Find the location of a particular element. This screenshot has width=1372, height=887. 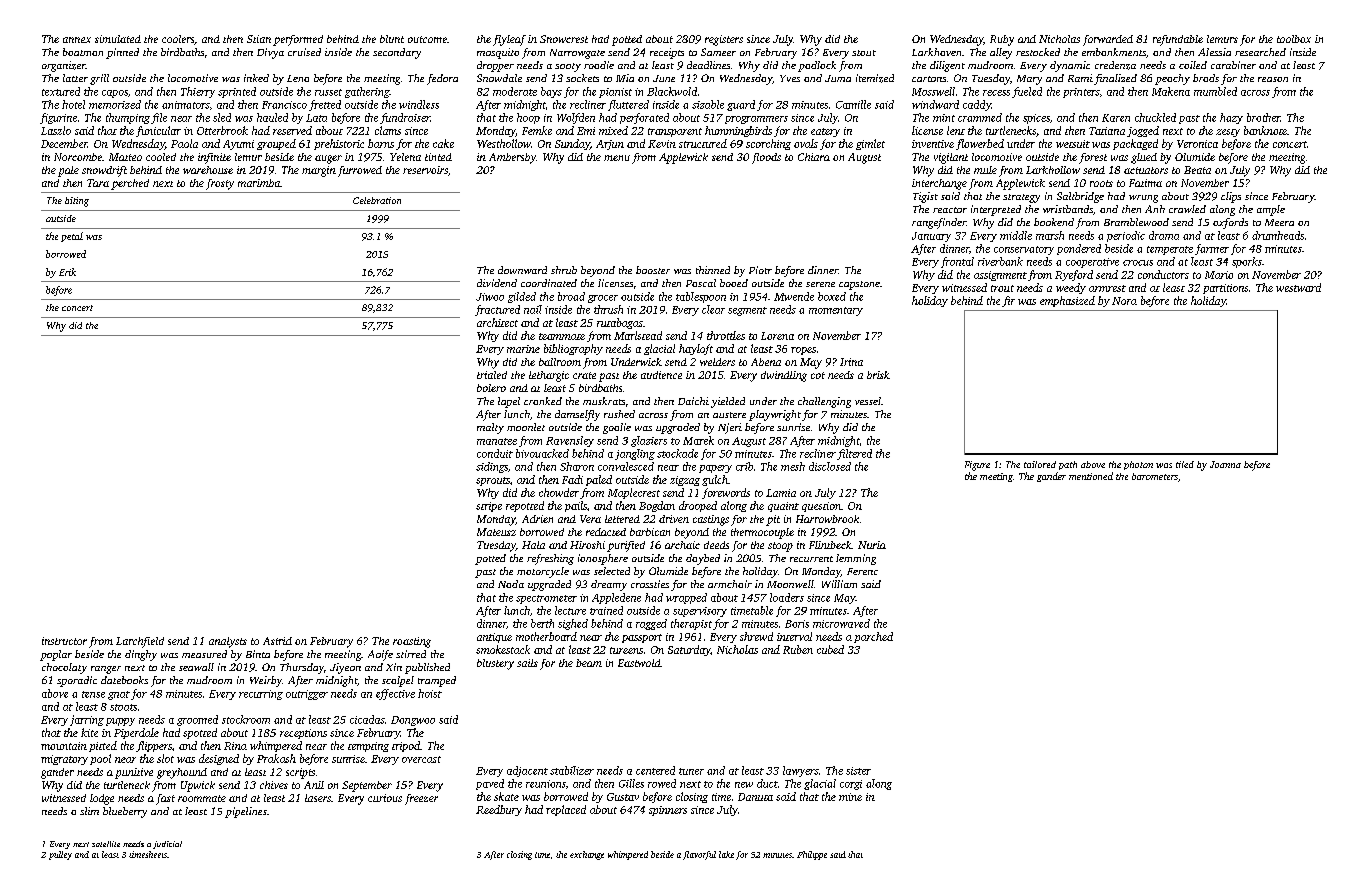

mountain is located at coordinates (64, 746).
